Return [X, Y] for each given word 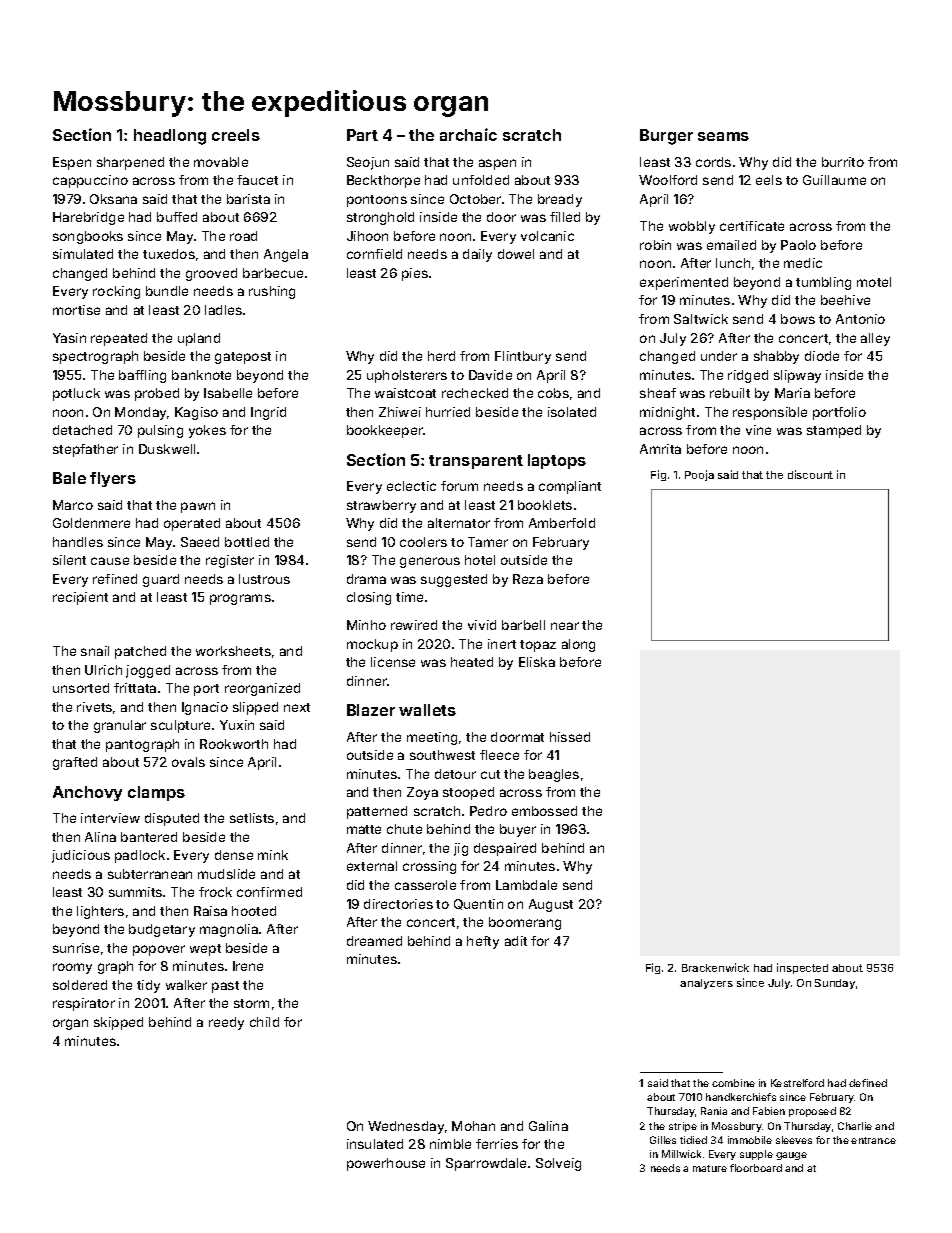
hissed [570, 737]
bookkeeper [385, 431]
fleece [499, 755]
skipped [118, 1023]
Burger [666, 137]
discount [810, 474]
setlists [252, 818]
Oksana [113, 199]
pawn [198, 507]
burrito [843, 162]
